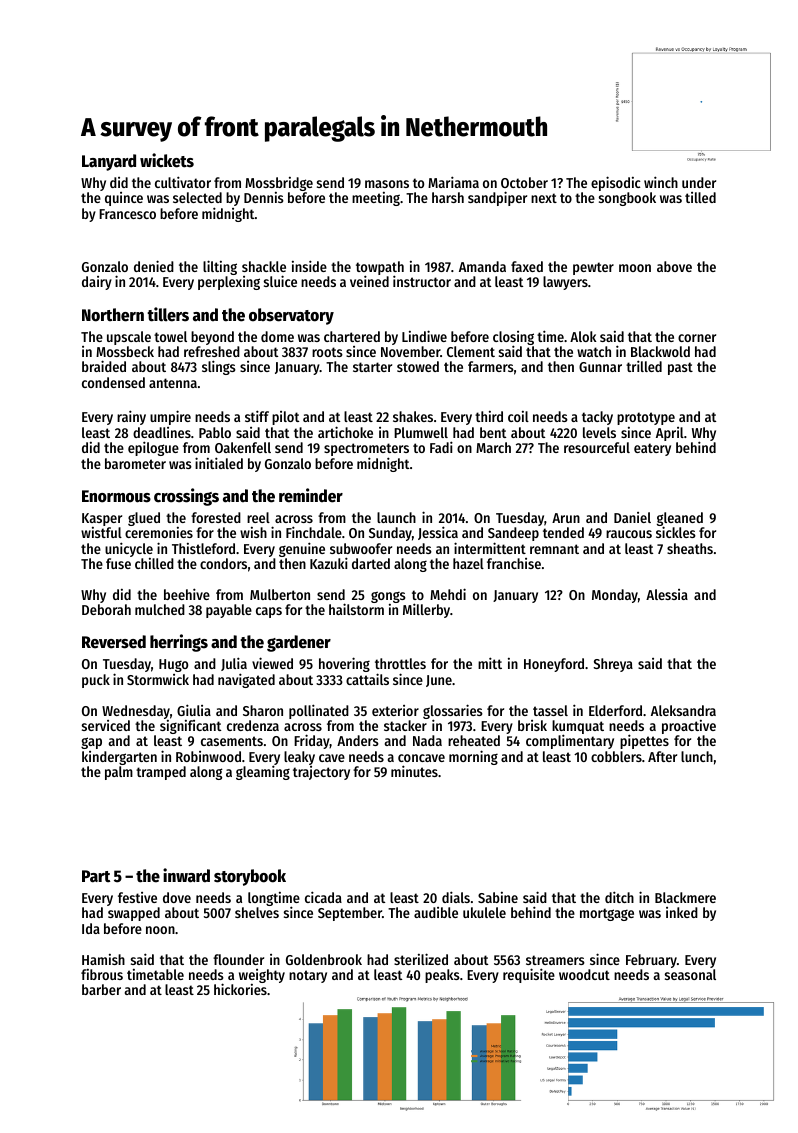  I want to click on dairy, so click(97, 283).
